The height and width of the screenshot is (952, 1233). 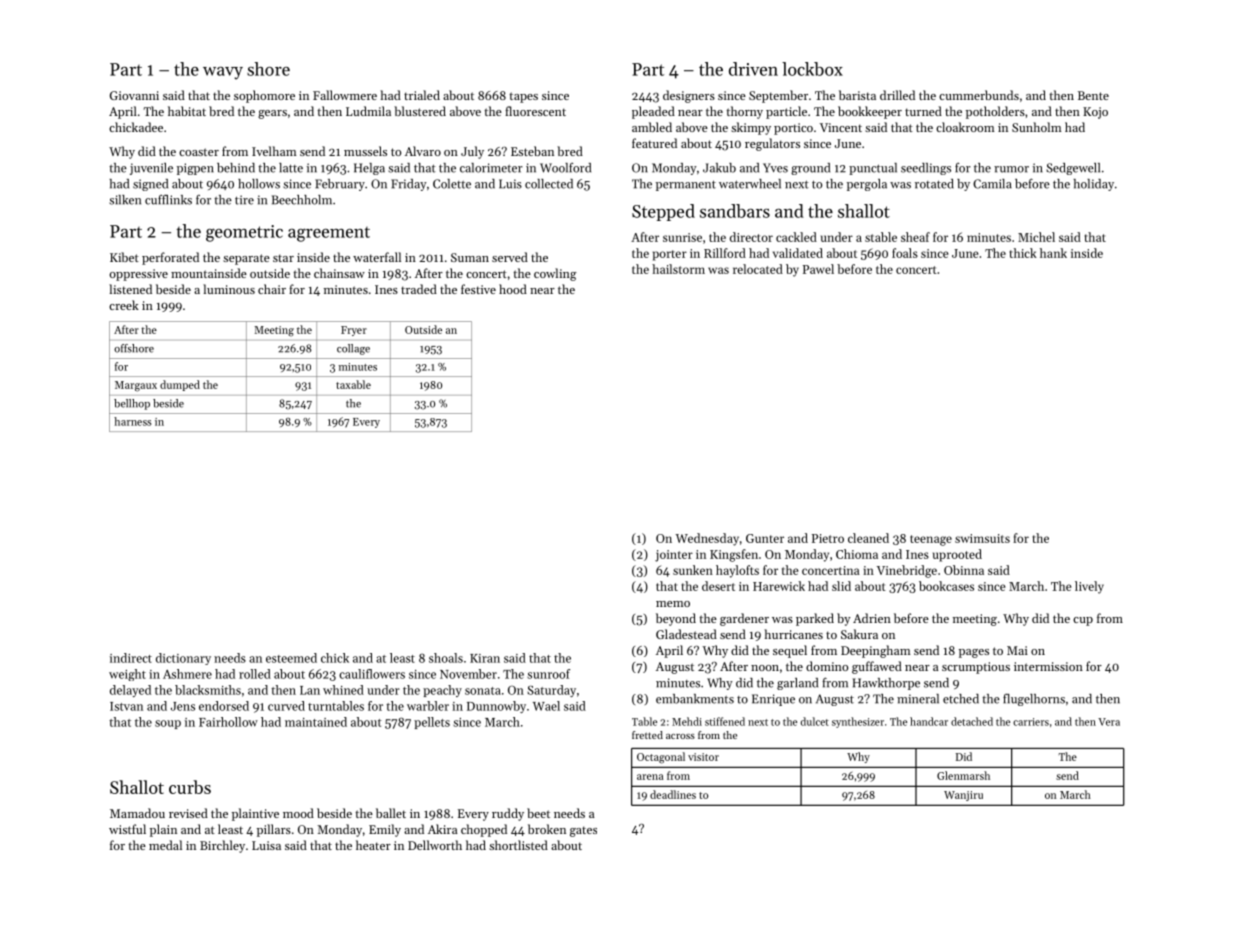 I want to click on shortlisted, so click(x=518, y=845).
